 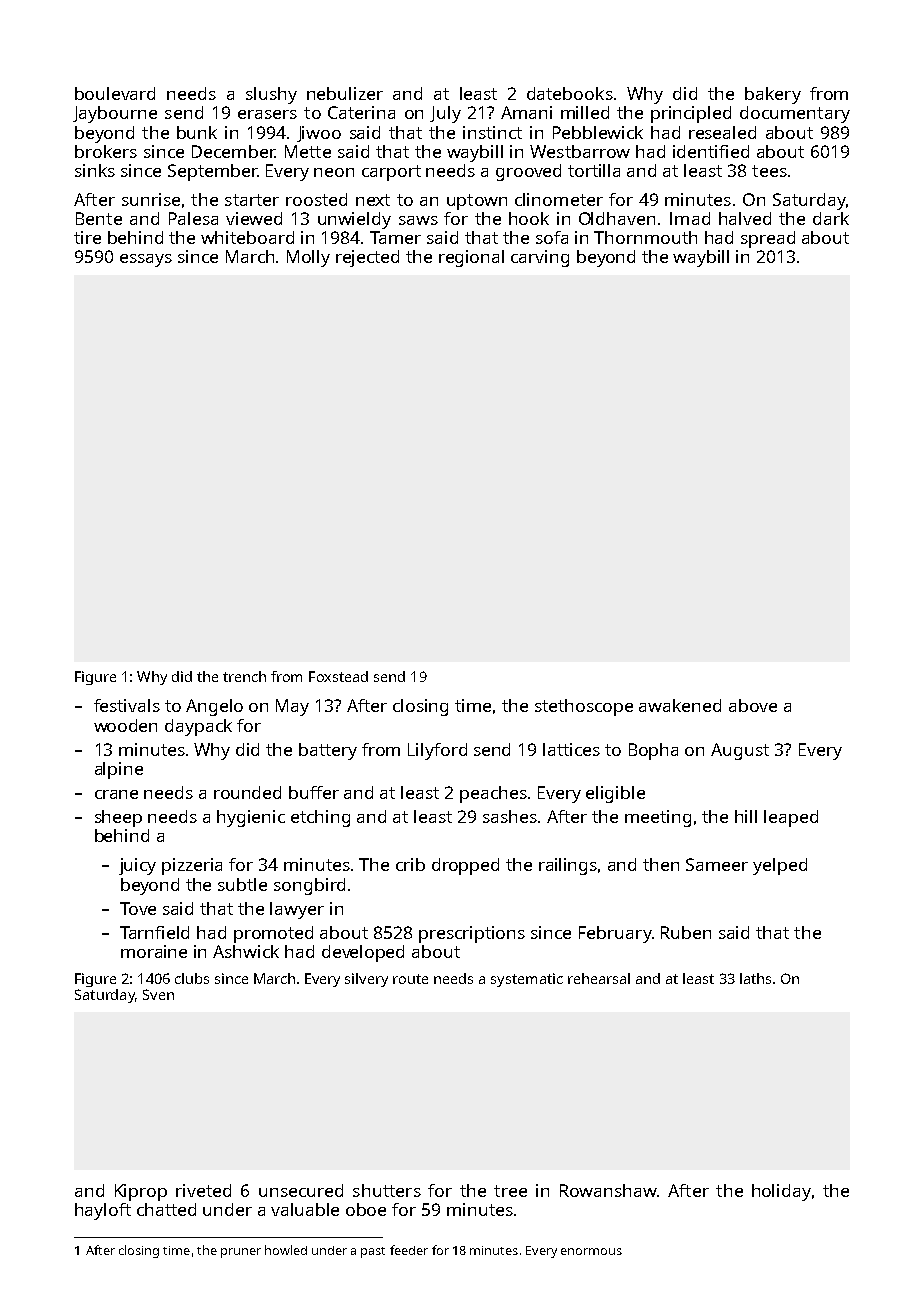 I want to click on festivals, so click(x=127, y=705).
